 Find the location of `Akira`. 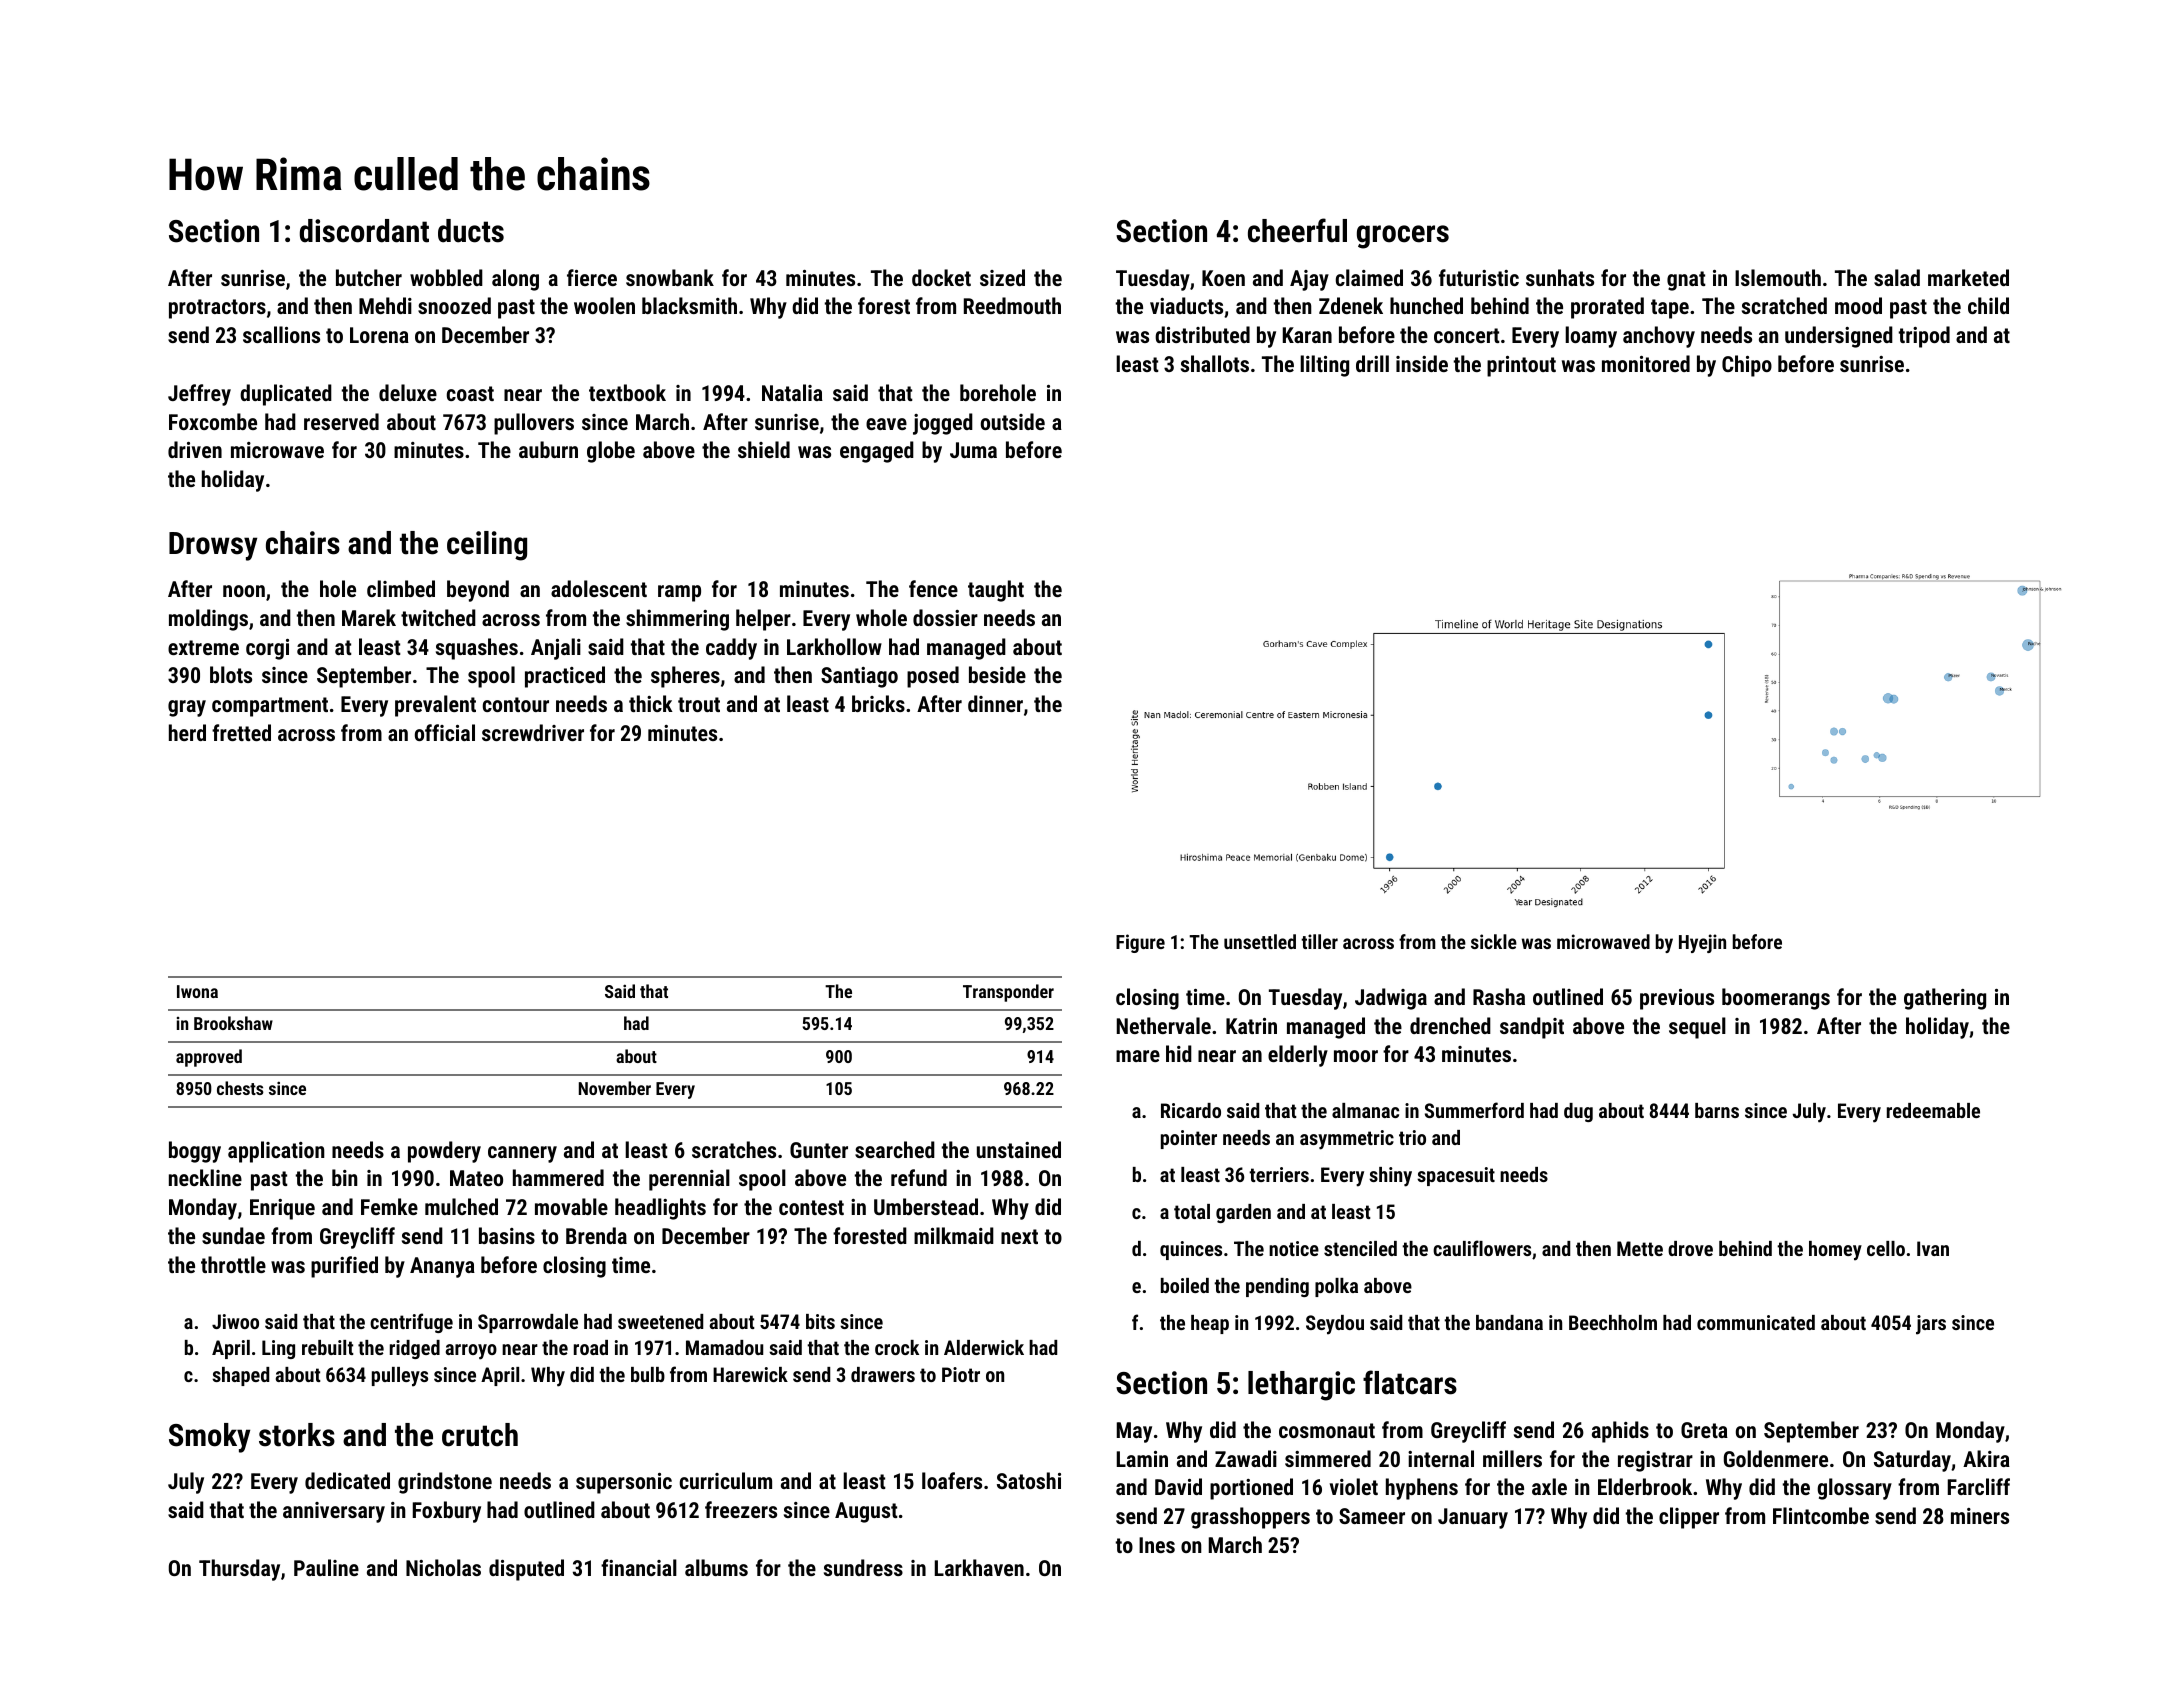

Akira is located at coordinates (1986, 1458).
